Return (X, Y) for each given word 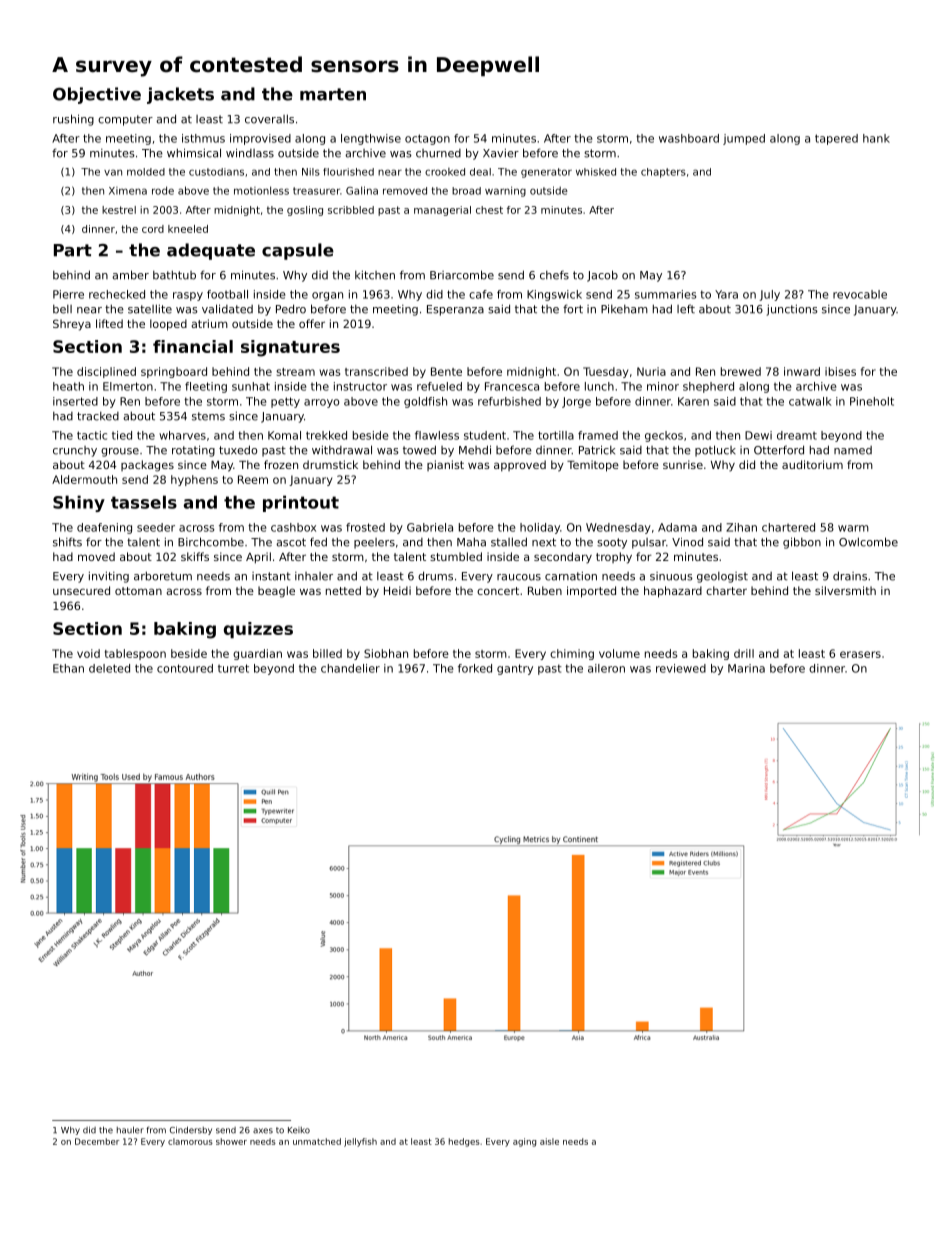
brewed (741, 371)
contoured (185, 668)
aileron (606, 668)
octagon (427, 139)
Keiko (299, 1130)
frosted (365, 527)
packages (147, 466)
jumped (744, 139)
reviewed (681, 668)
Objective (97, 95)
